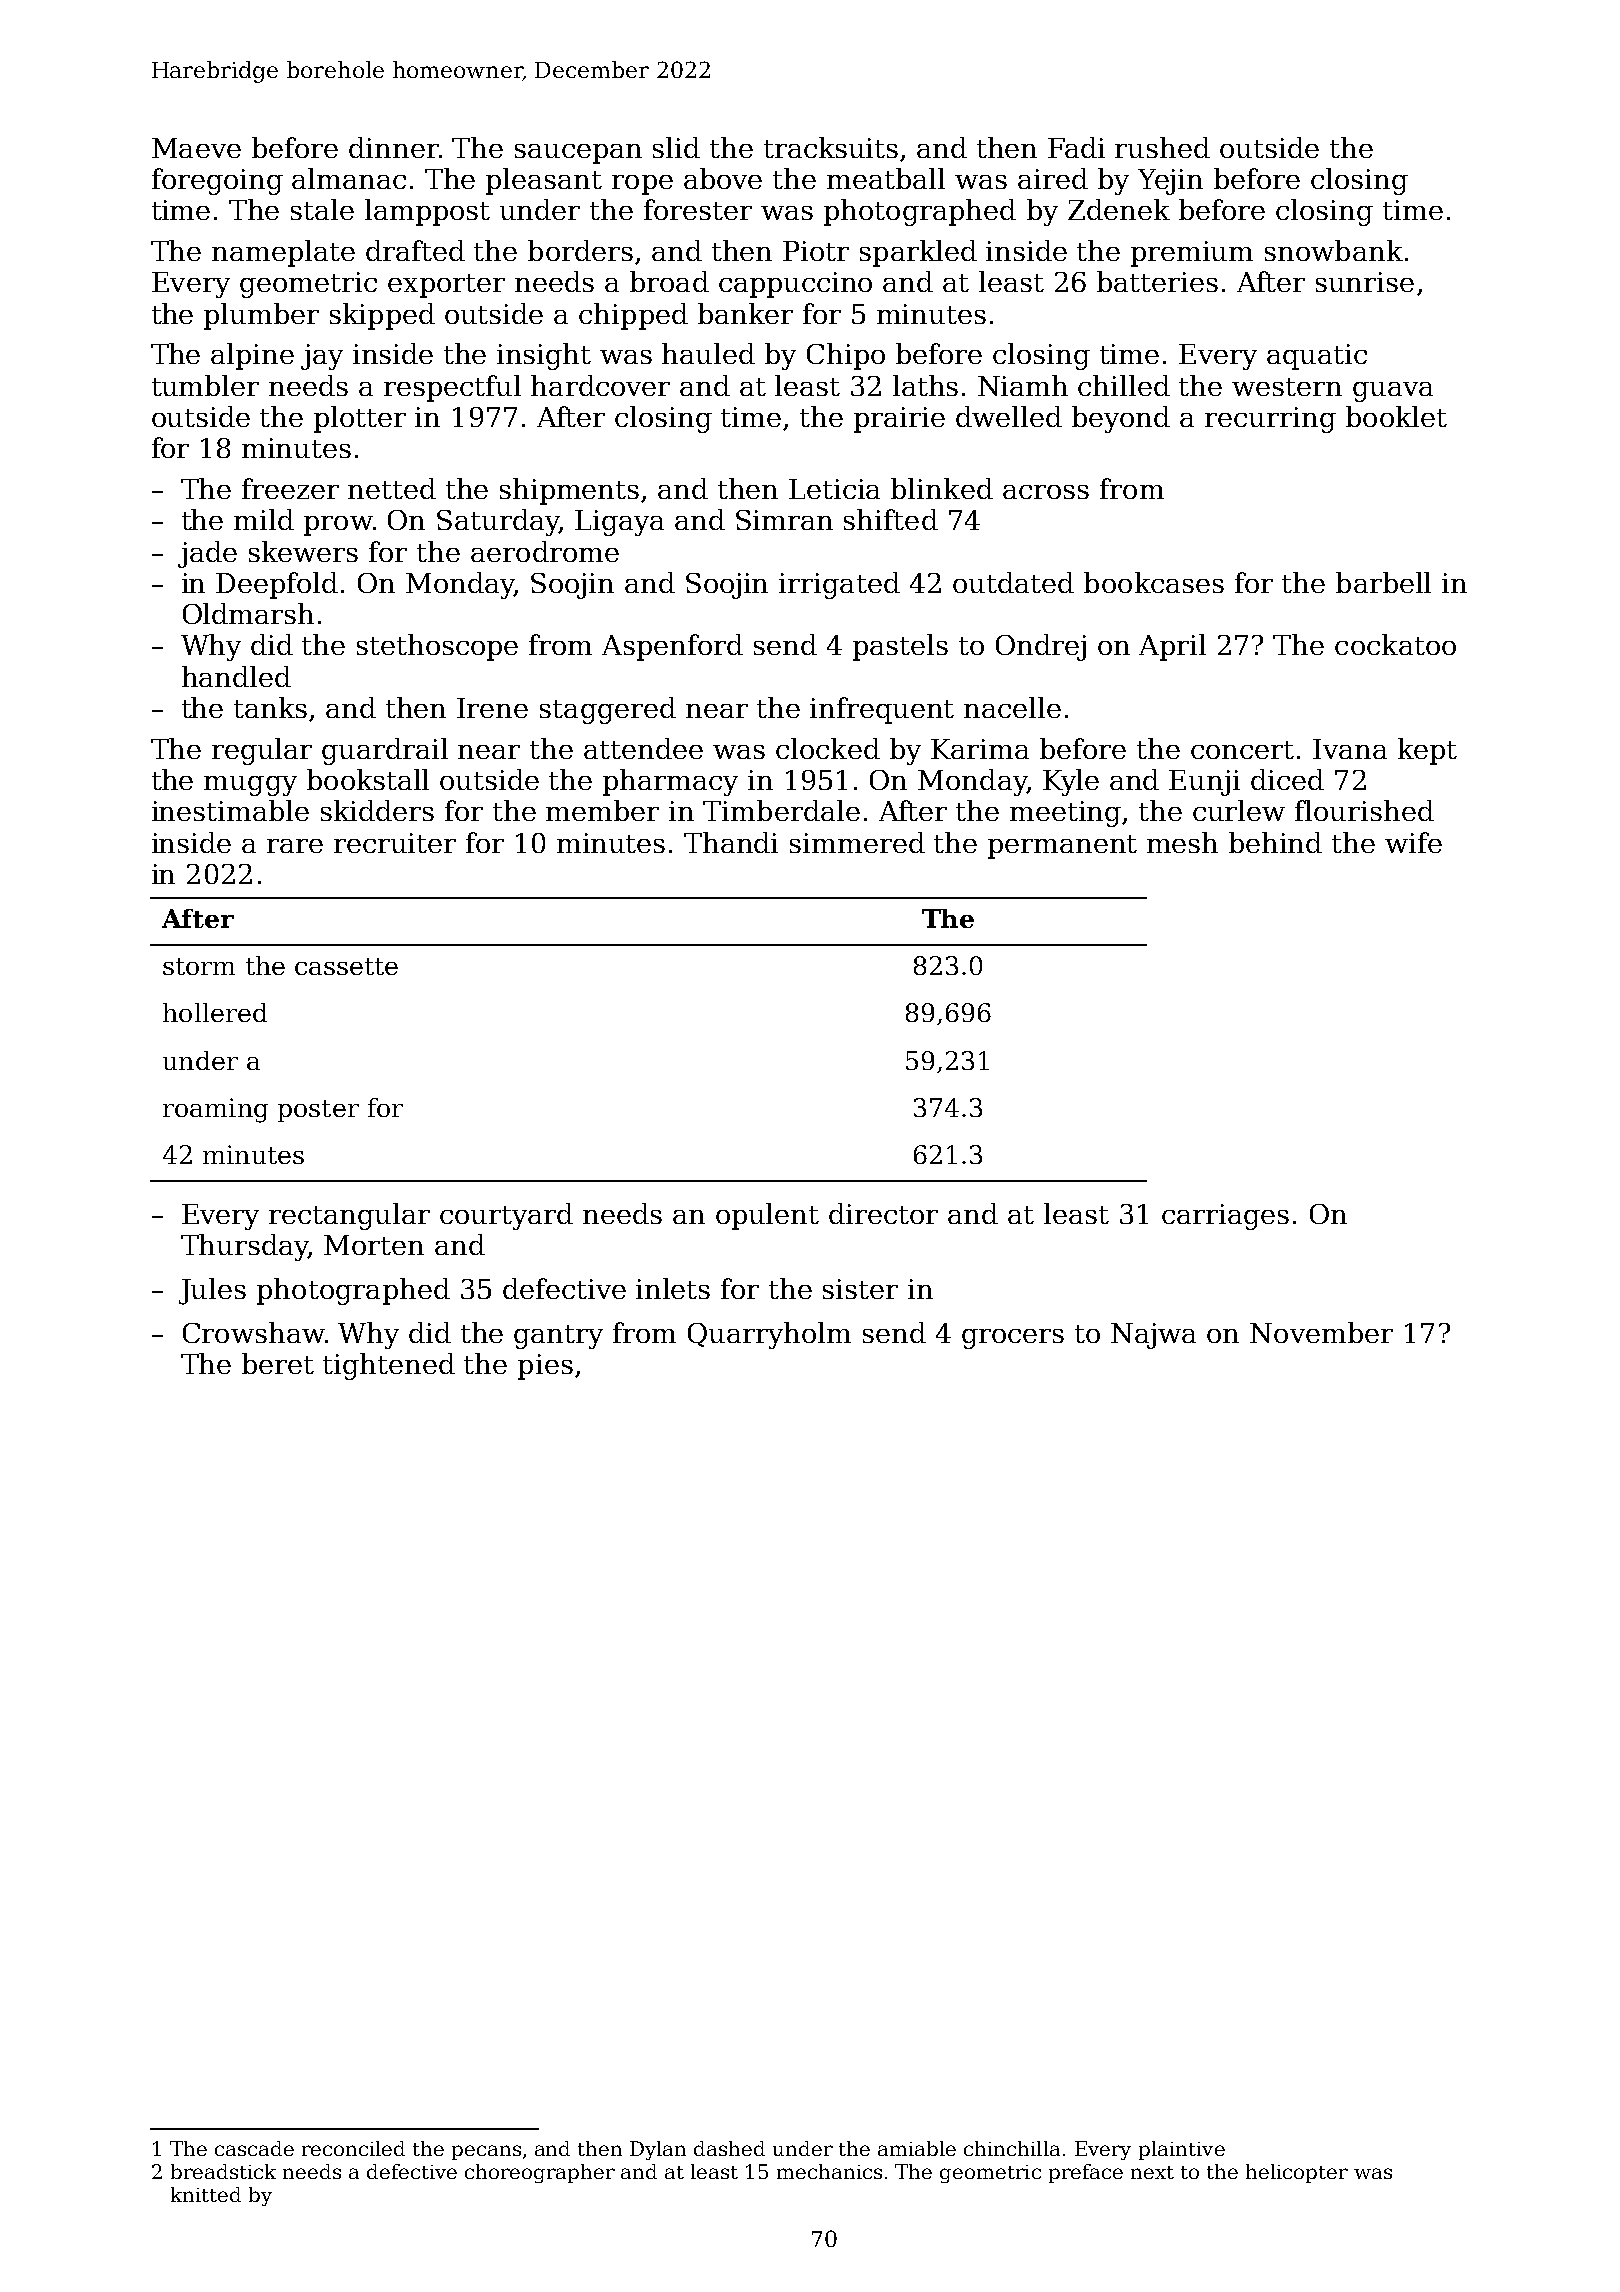  What do you see at coordinates (389, 1366) in the screenshot?
I see `tightened` at bounding box center [389, 1366].
